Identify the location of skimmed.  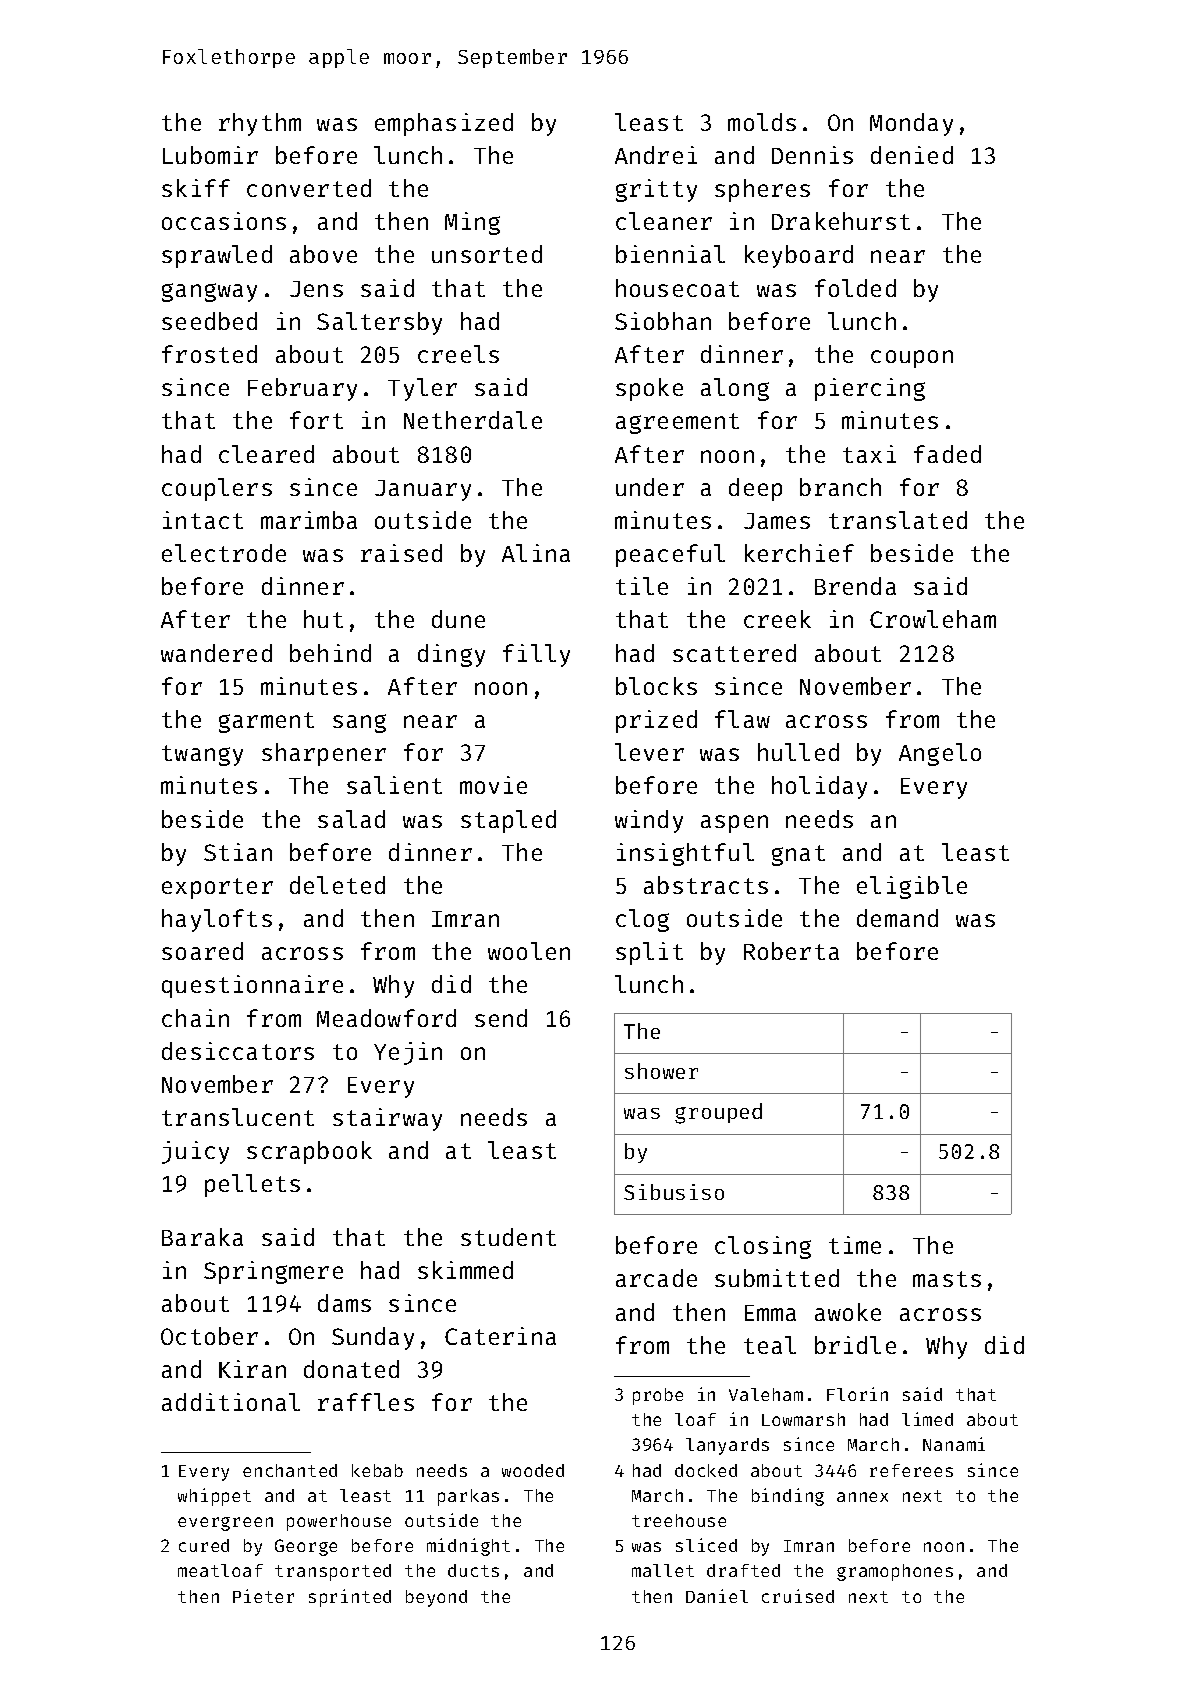
(465, 1270).
